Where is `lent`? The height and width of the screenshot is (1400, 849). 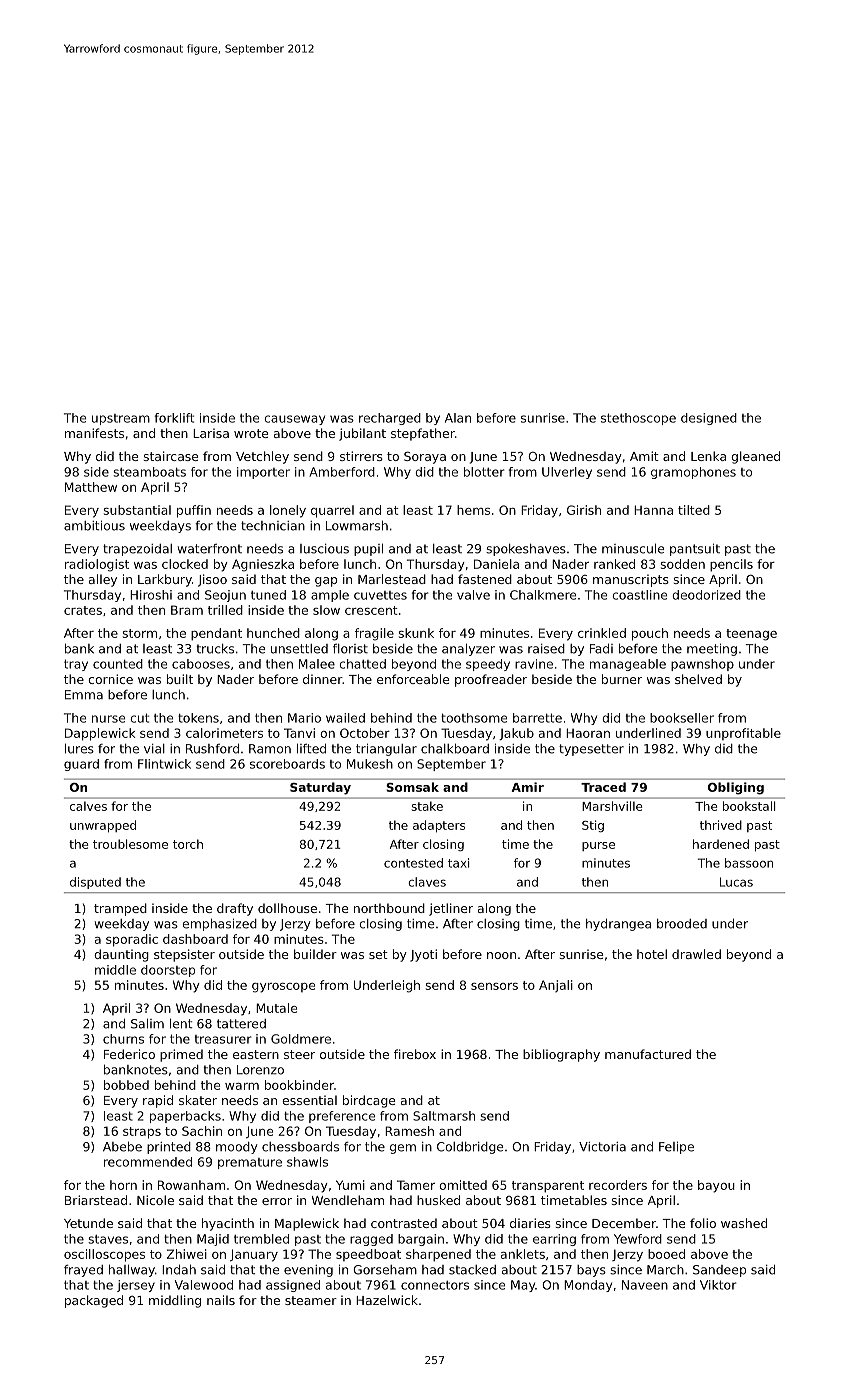
lent is located at coordinates (181, 1023).
